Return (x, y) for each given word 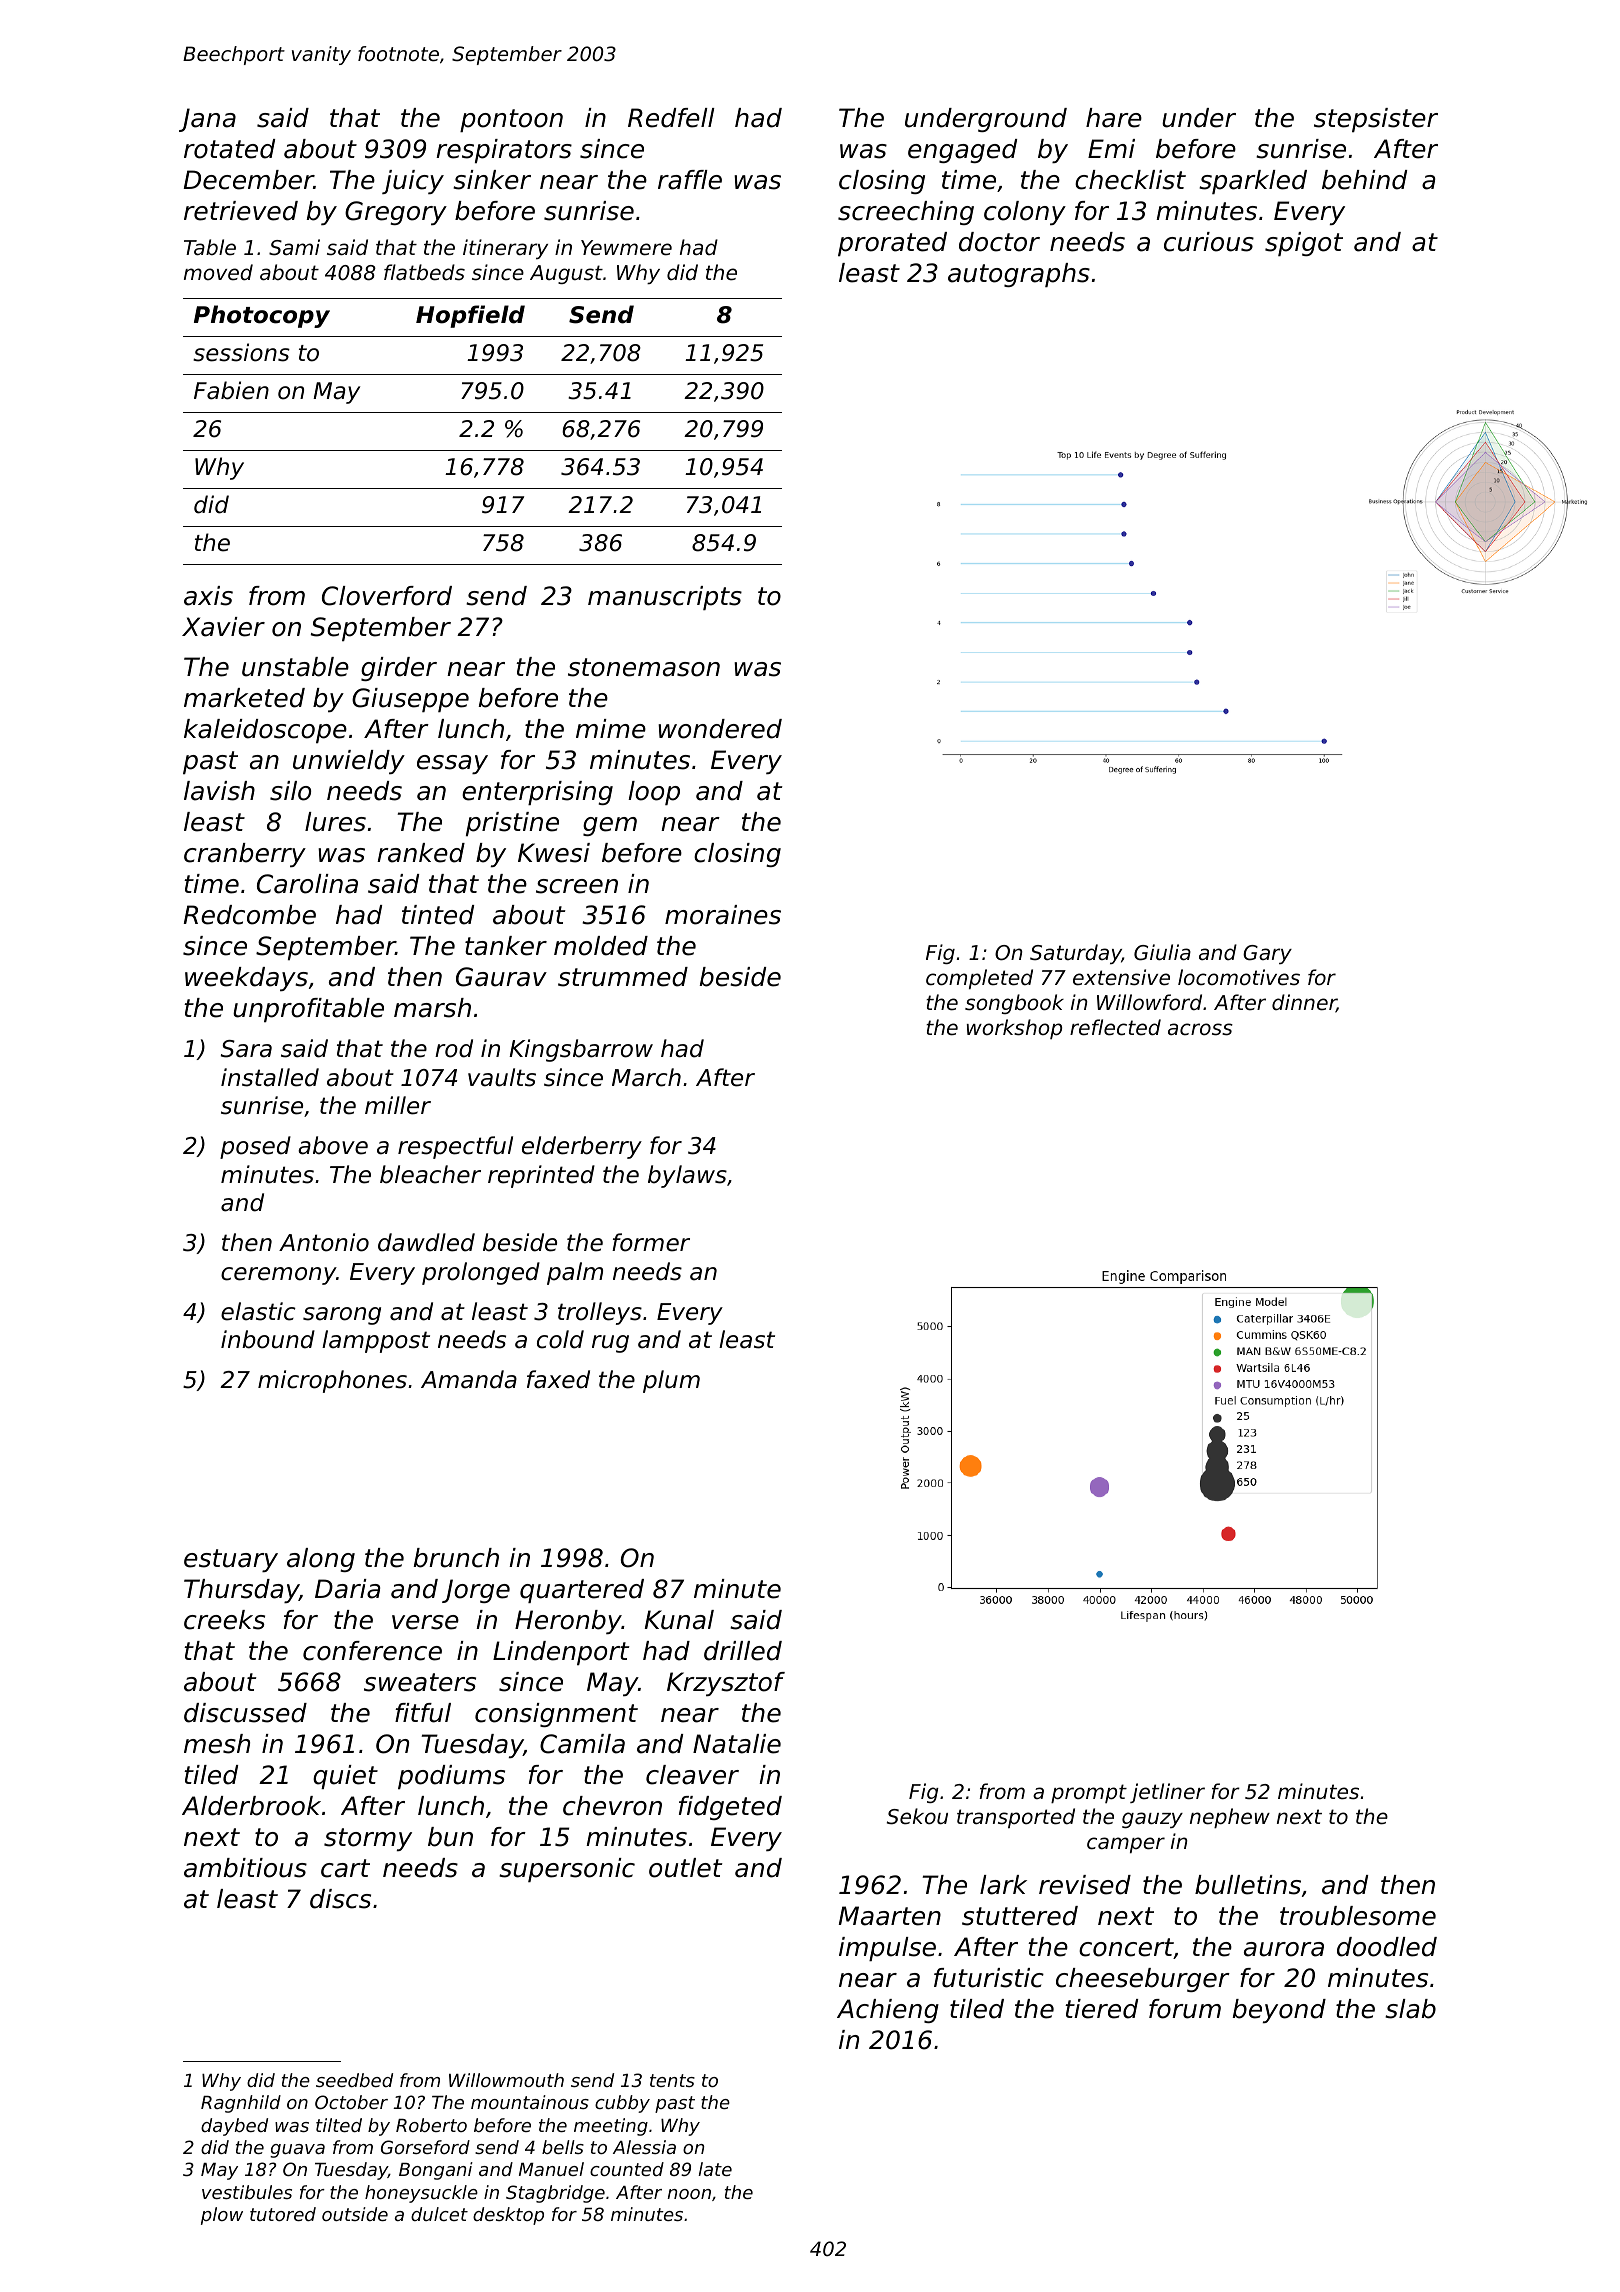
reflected (1115, 1027)
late (715, 2169)
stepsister (1376, 120)
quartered (582, 1591)
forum (1185, 2009)
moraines (723, 915)
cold (560, 1339)
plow (222, 2216)
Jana (207, 120)
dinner (1304, 1003)
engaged (962, 151)
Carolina (307, 884)
